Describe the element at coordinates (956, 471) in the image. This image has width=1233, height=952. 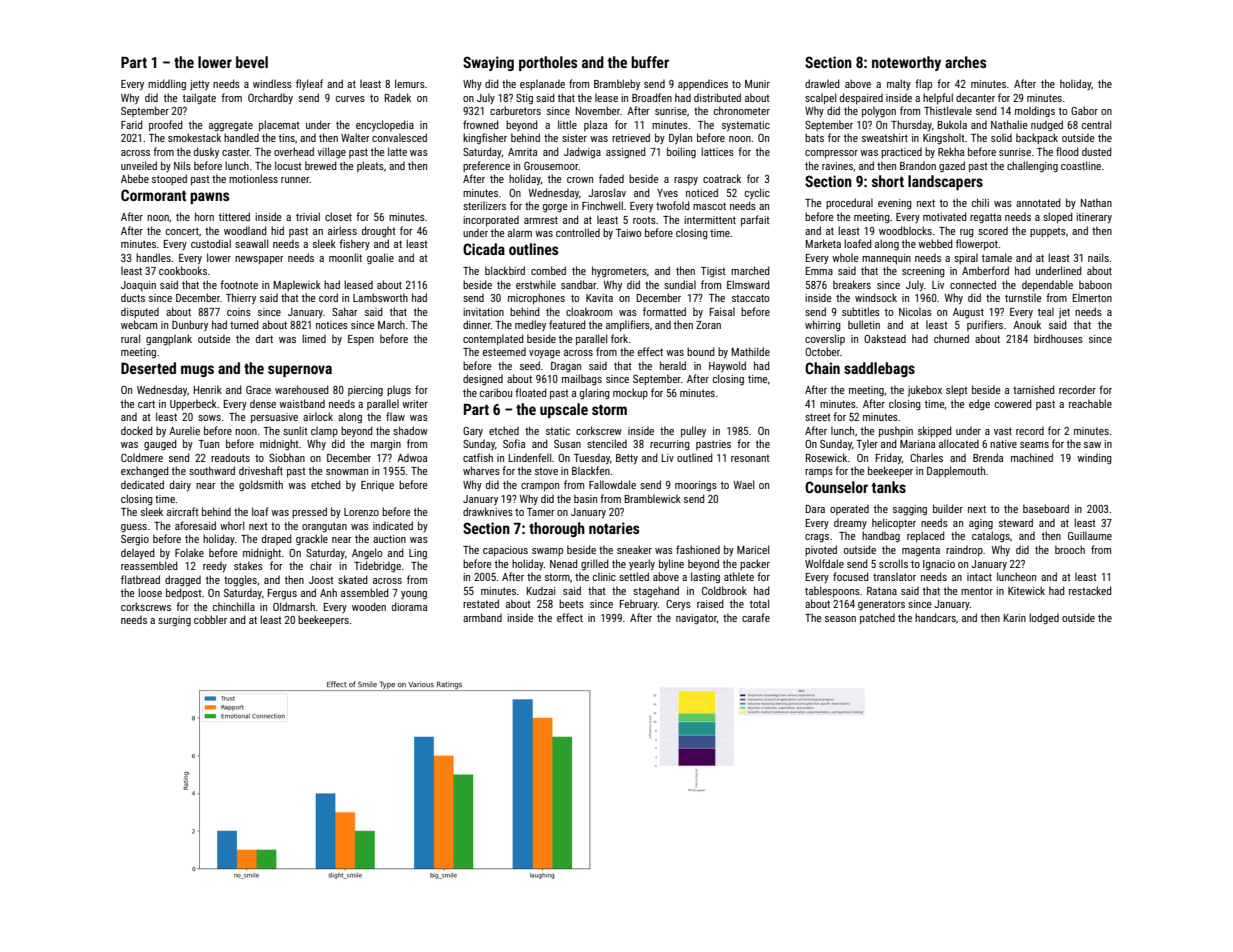
I see `Dapplemouth` at that location.
